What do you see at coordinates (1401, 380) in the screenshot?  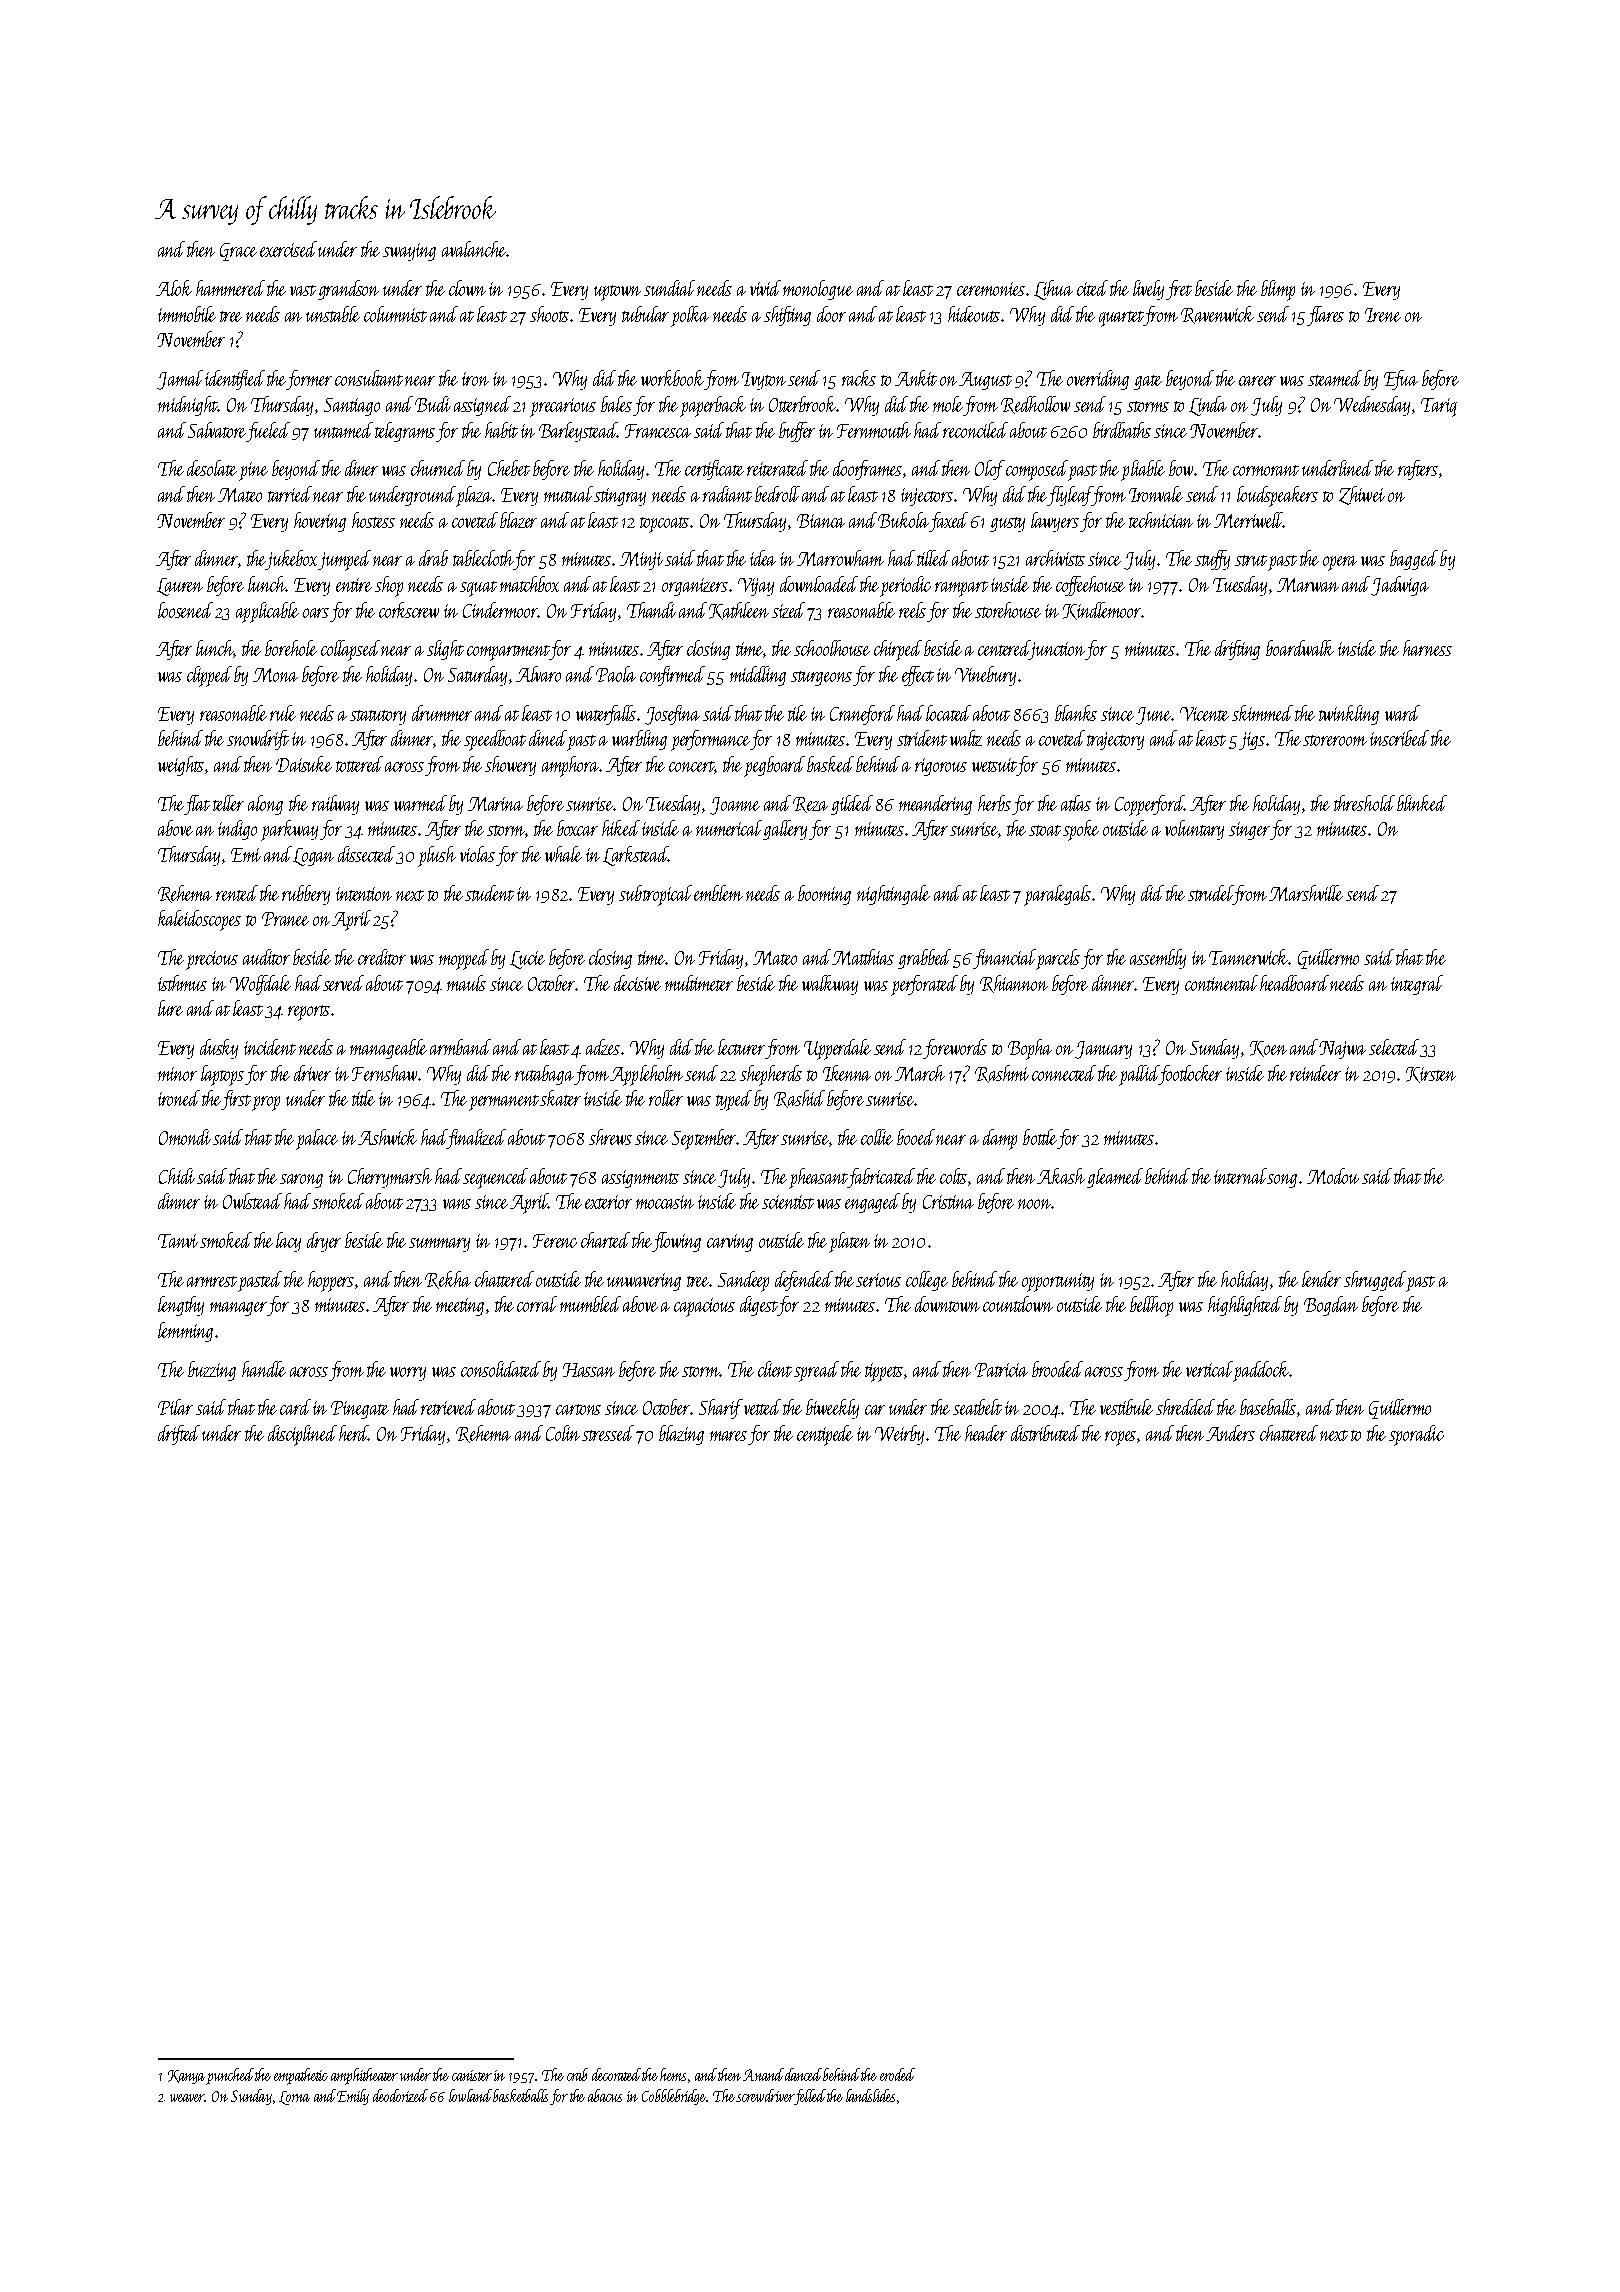 I see `Efua` at bounding box center [1401, 380].
